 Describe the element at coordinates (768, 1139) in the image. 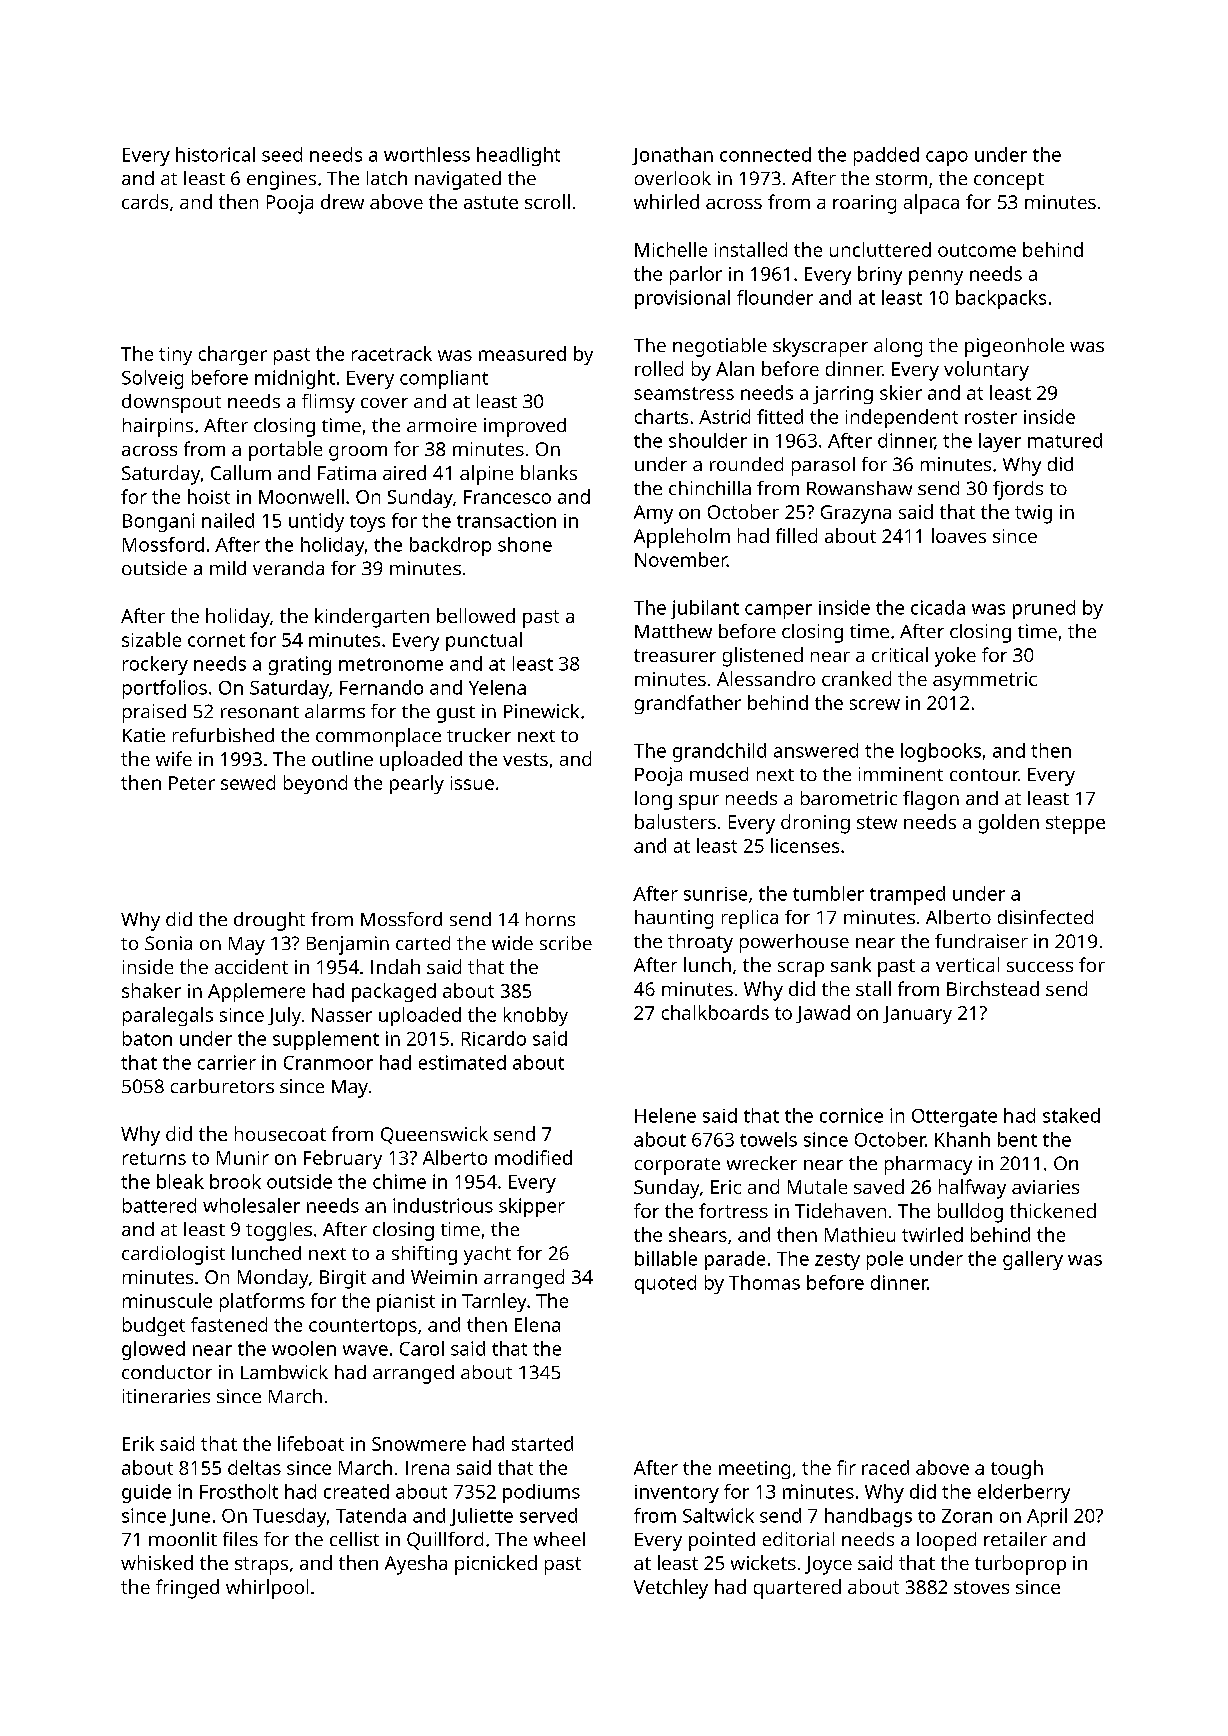

I see `towels` at that location.
